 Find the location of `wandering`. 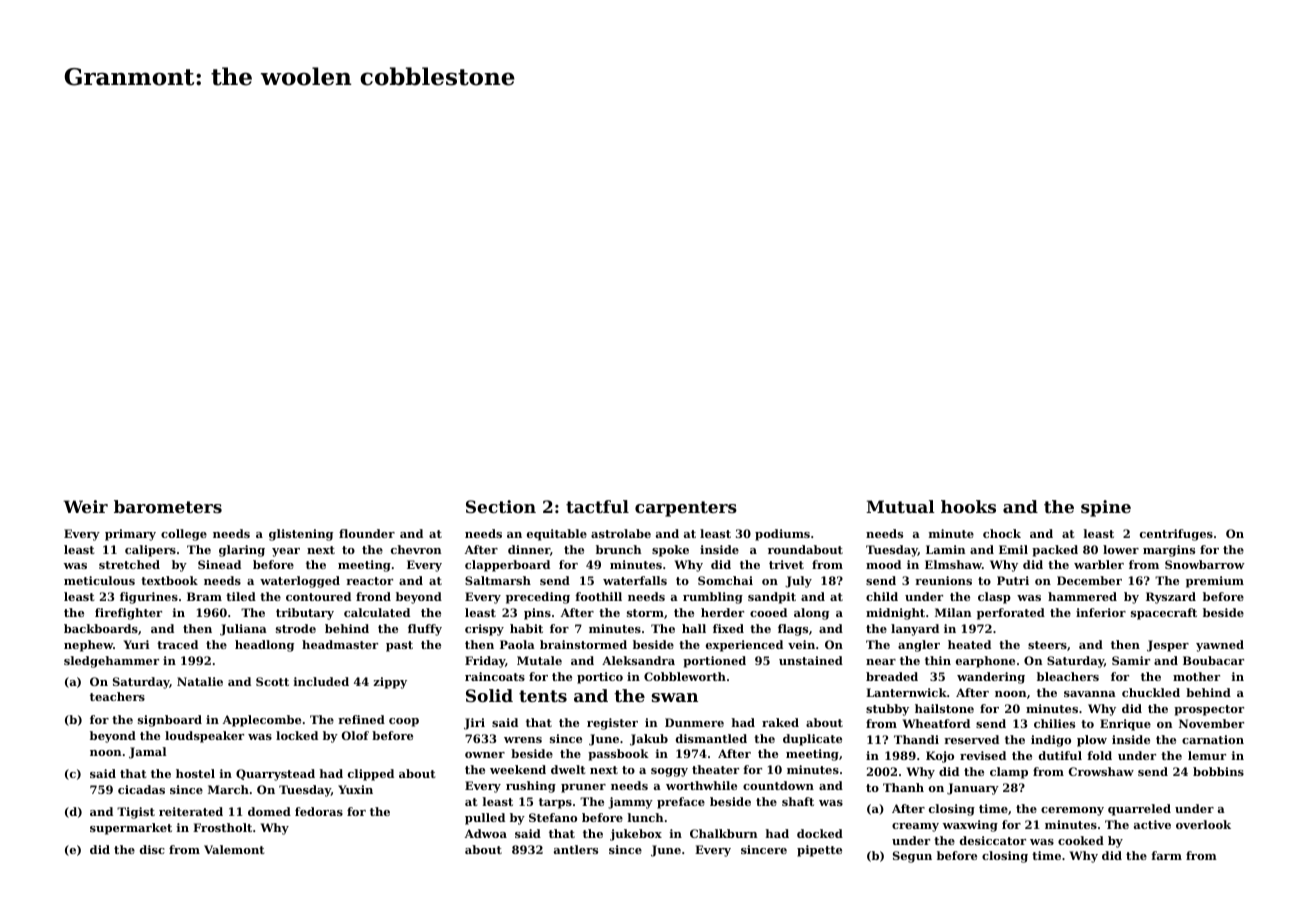

wandering is located at coordinates (991, 678).
